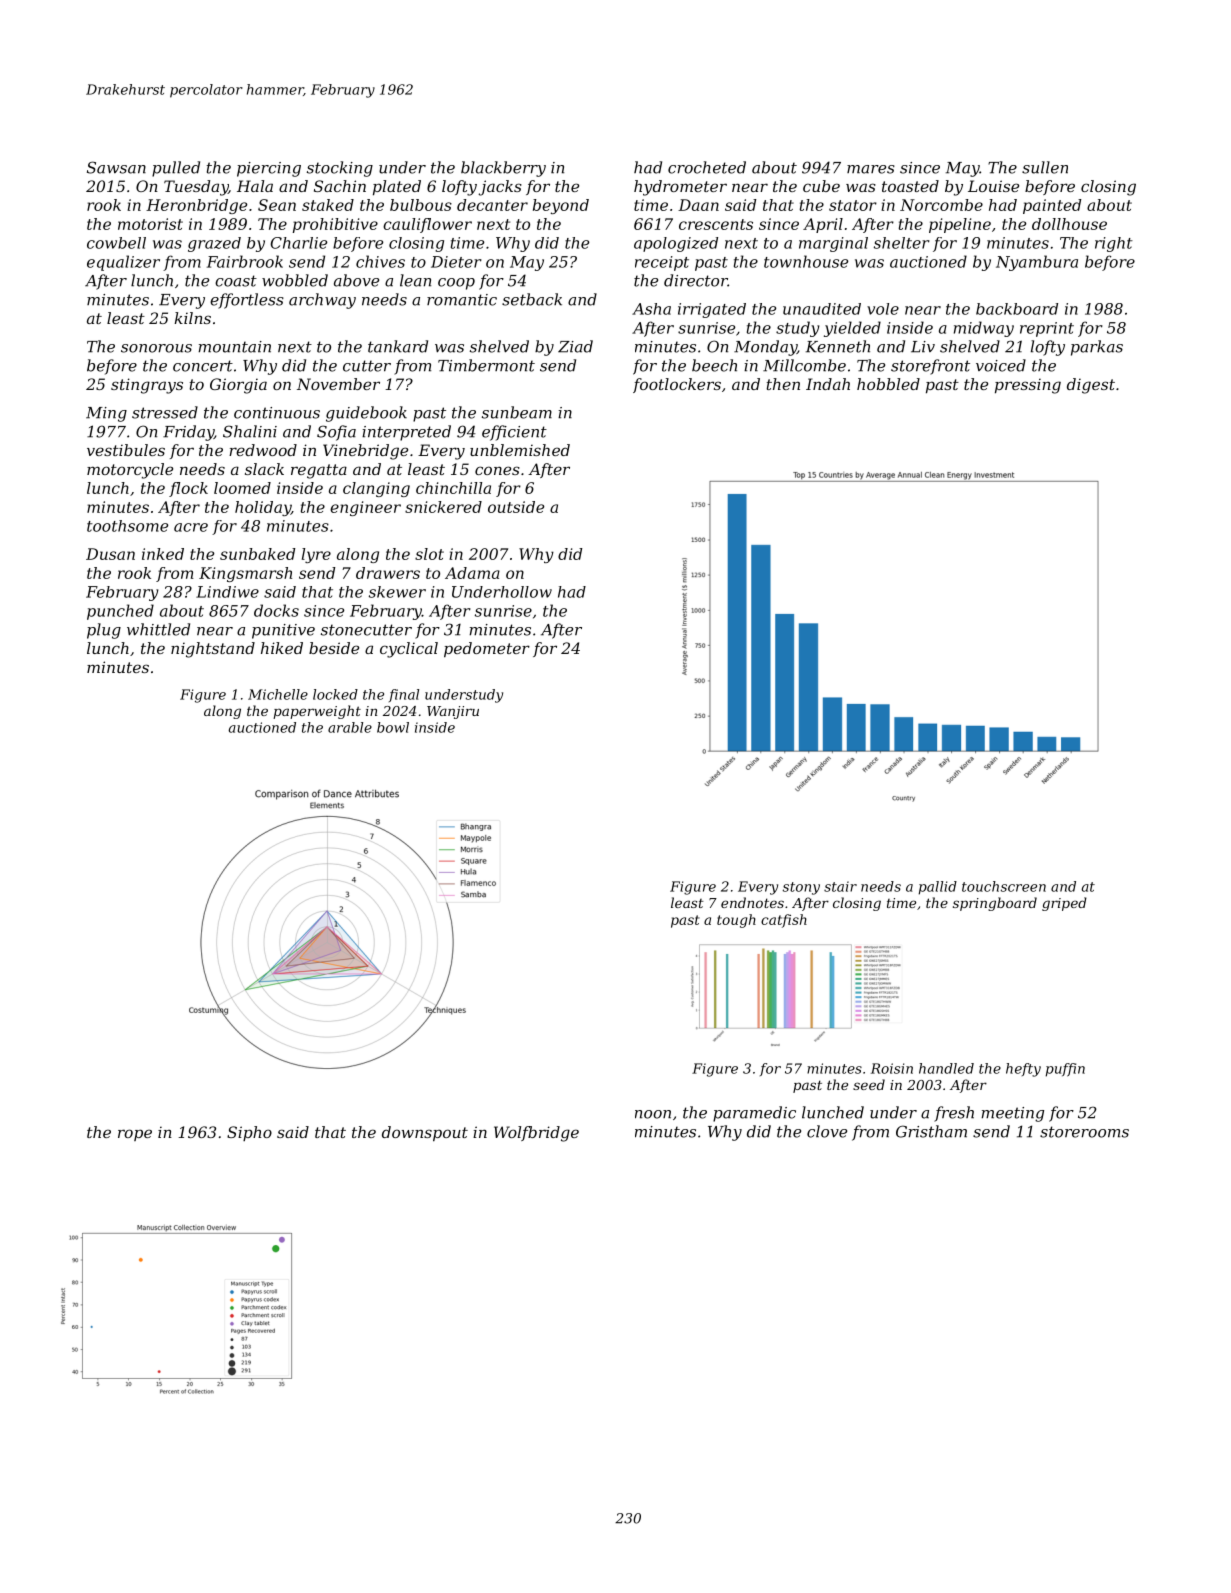 Image resolution: width=1231 pixels, height=1593 pixels. I want to click on Wanjiru, so click(453, 712).
